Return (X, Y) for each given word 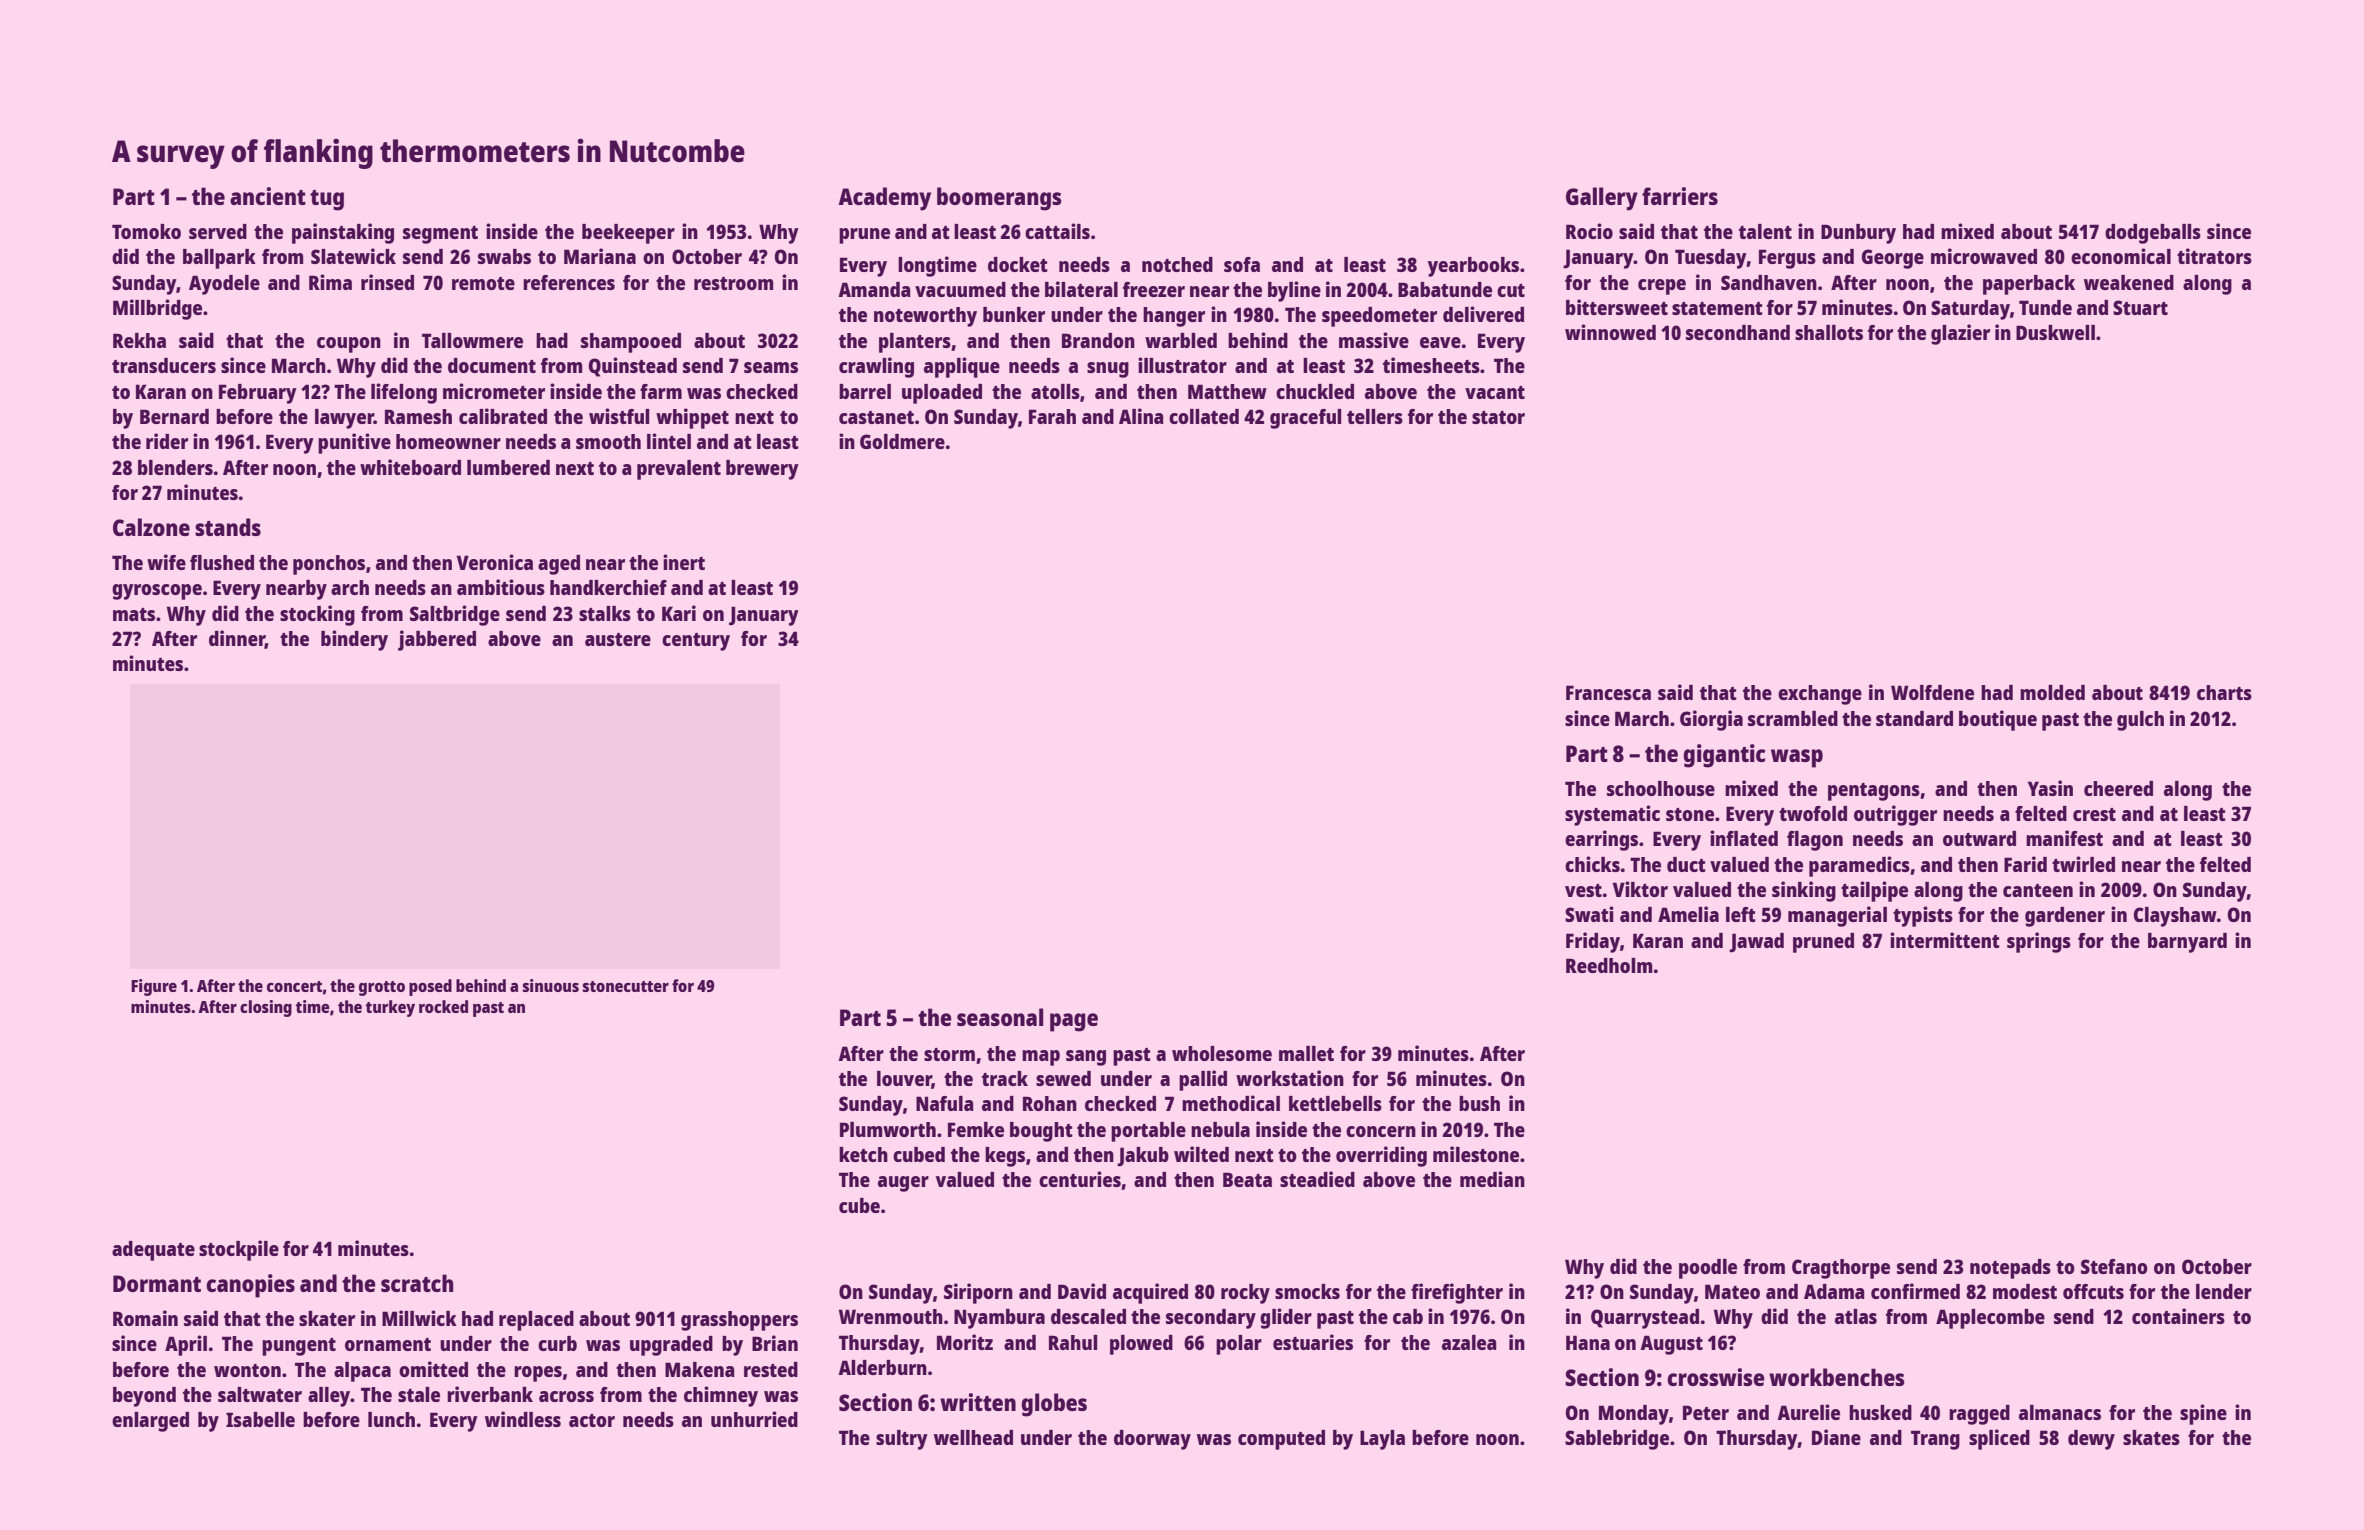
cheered (2118, 788)
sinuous (551, 985)
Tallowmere (472, 340)
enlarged (150, 1422)
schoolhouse (1661, 788)
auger (903, 1184)
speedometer (1379, 317)
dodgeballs (2153, 234)
